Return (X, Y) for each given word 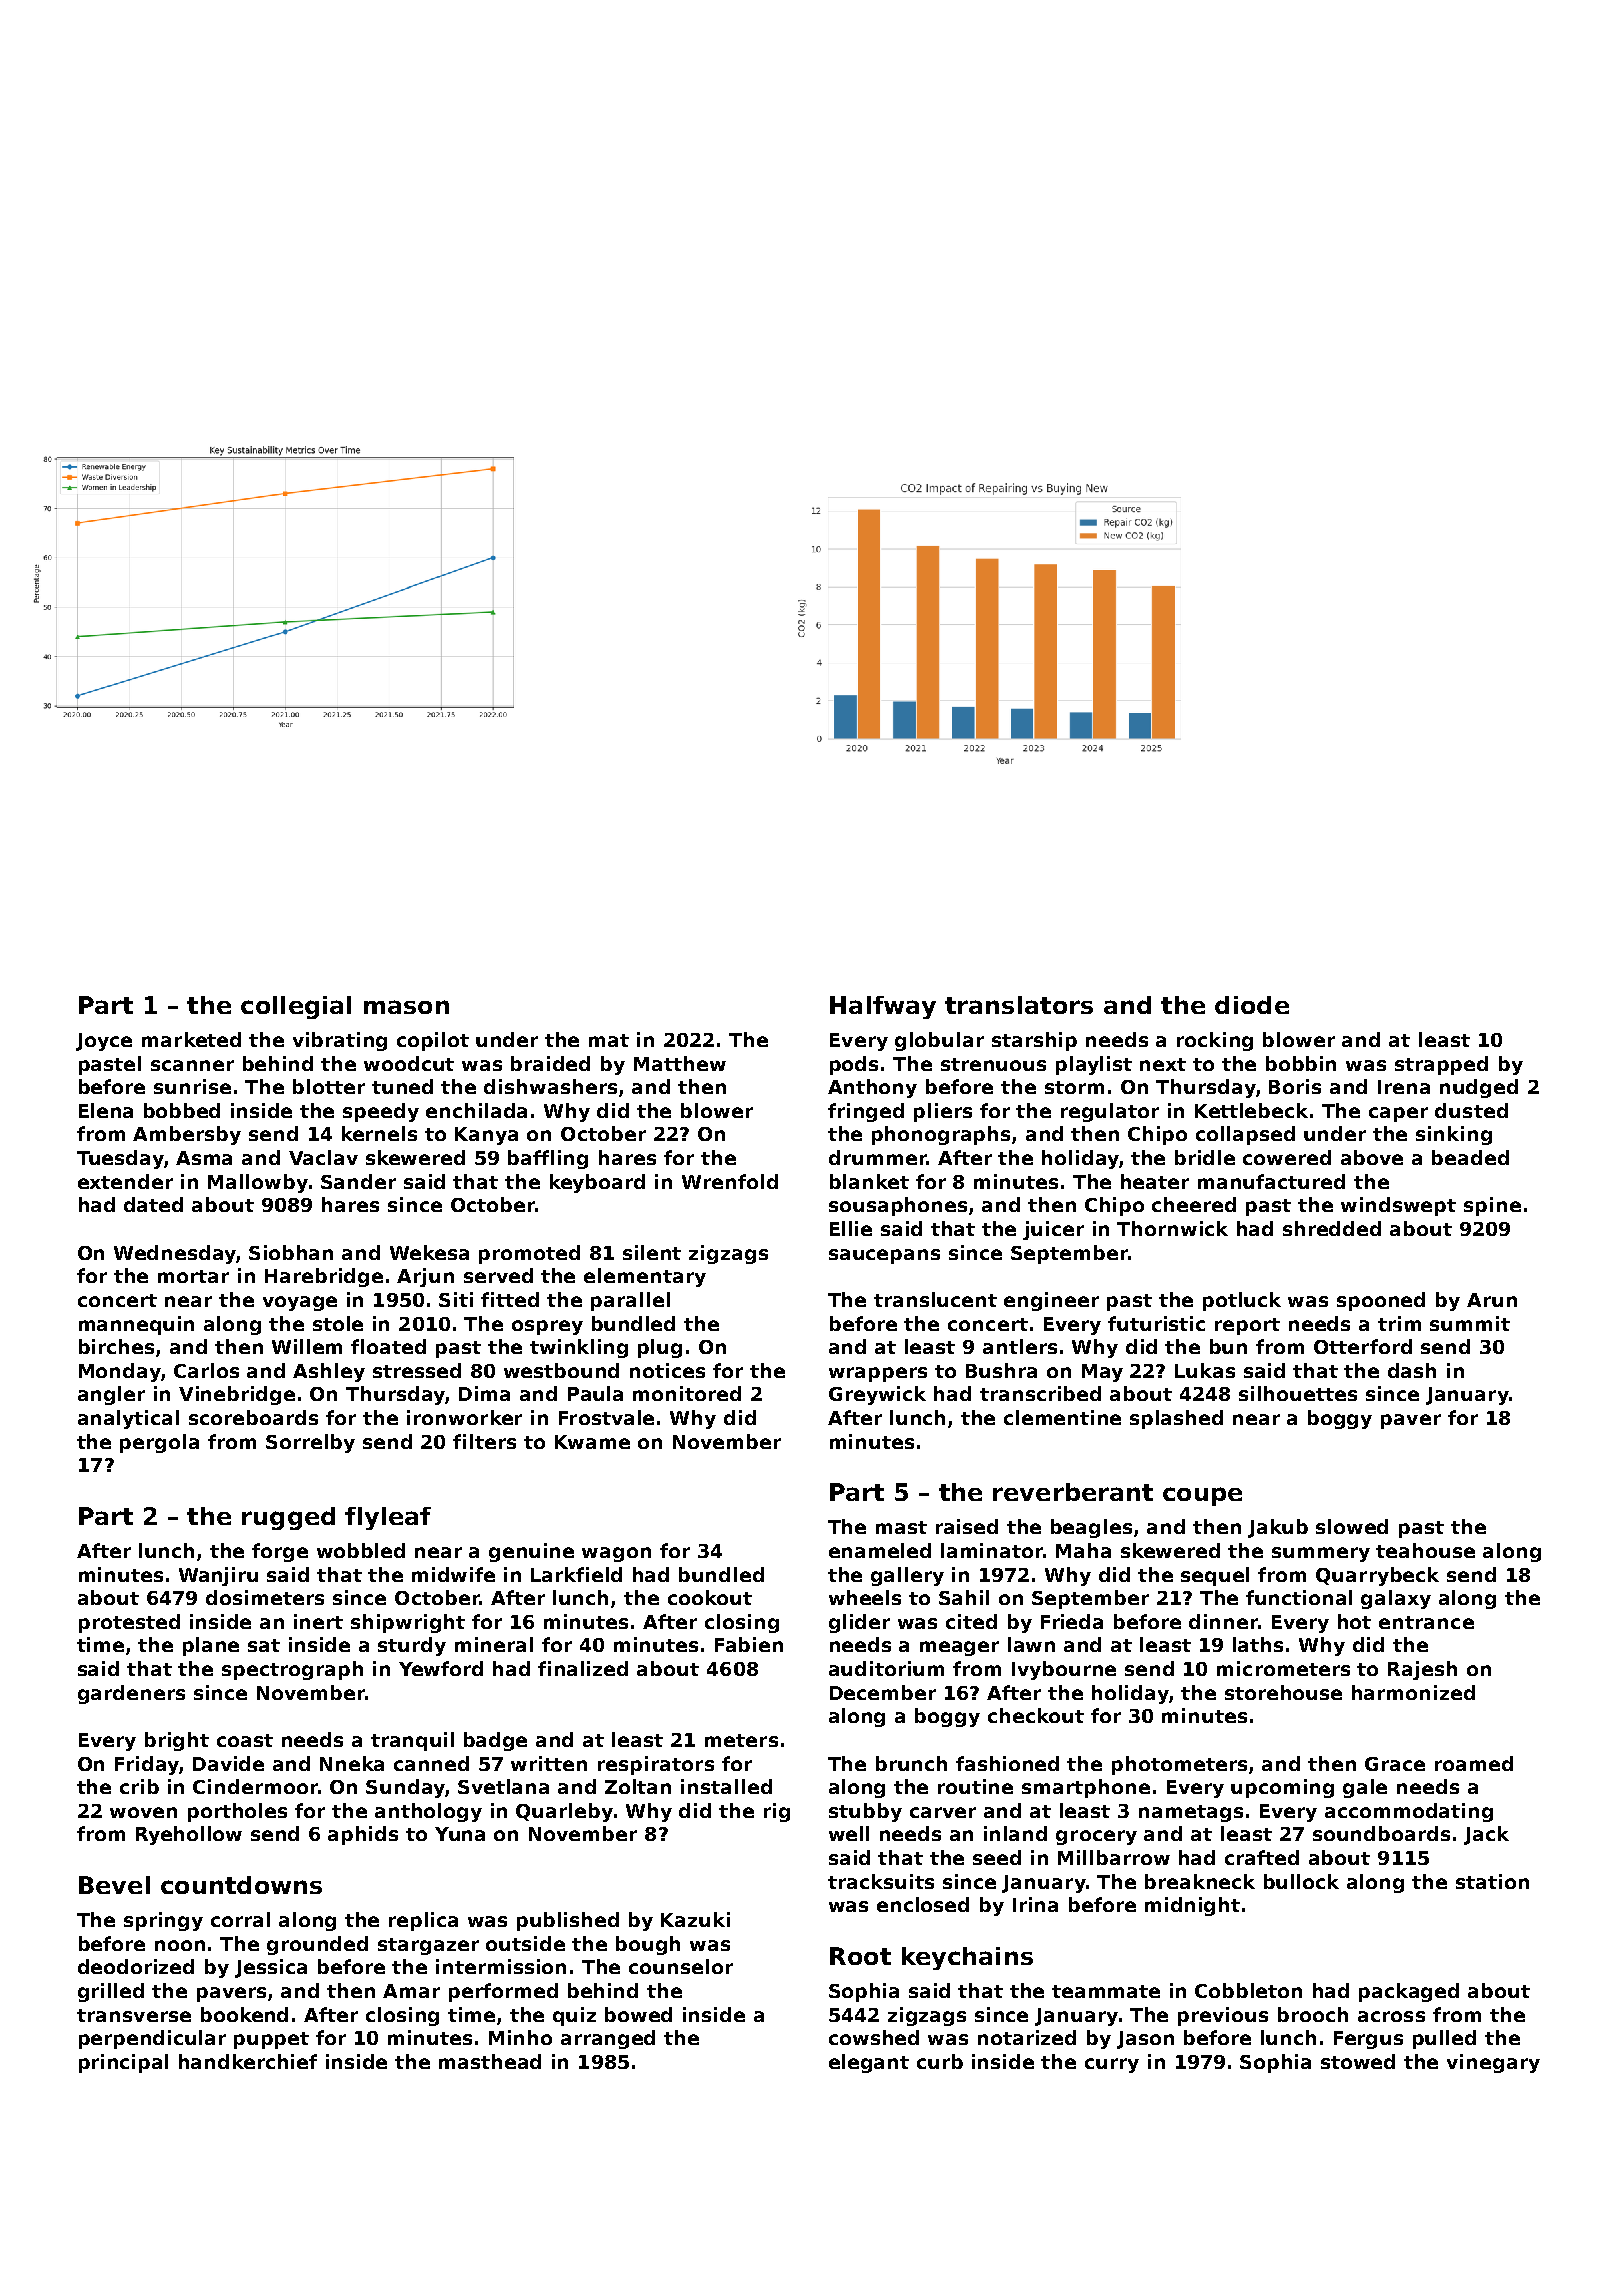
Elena (106, 1110)
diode (1252, 1005)
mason (406, 1007)
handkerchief (248, 2061)
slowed (1352, 1526)
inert (318, 1621)
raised (967, 1526)
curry (1112, 2065)
